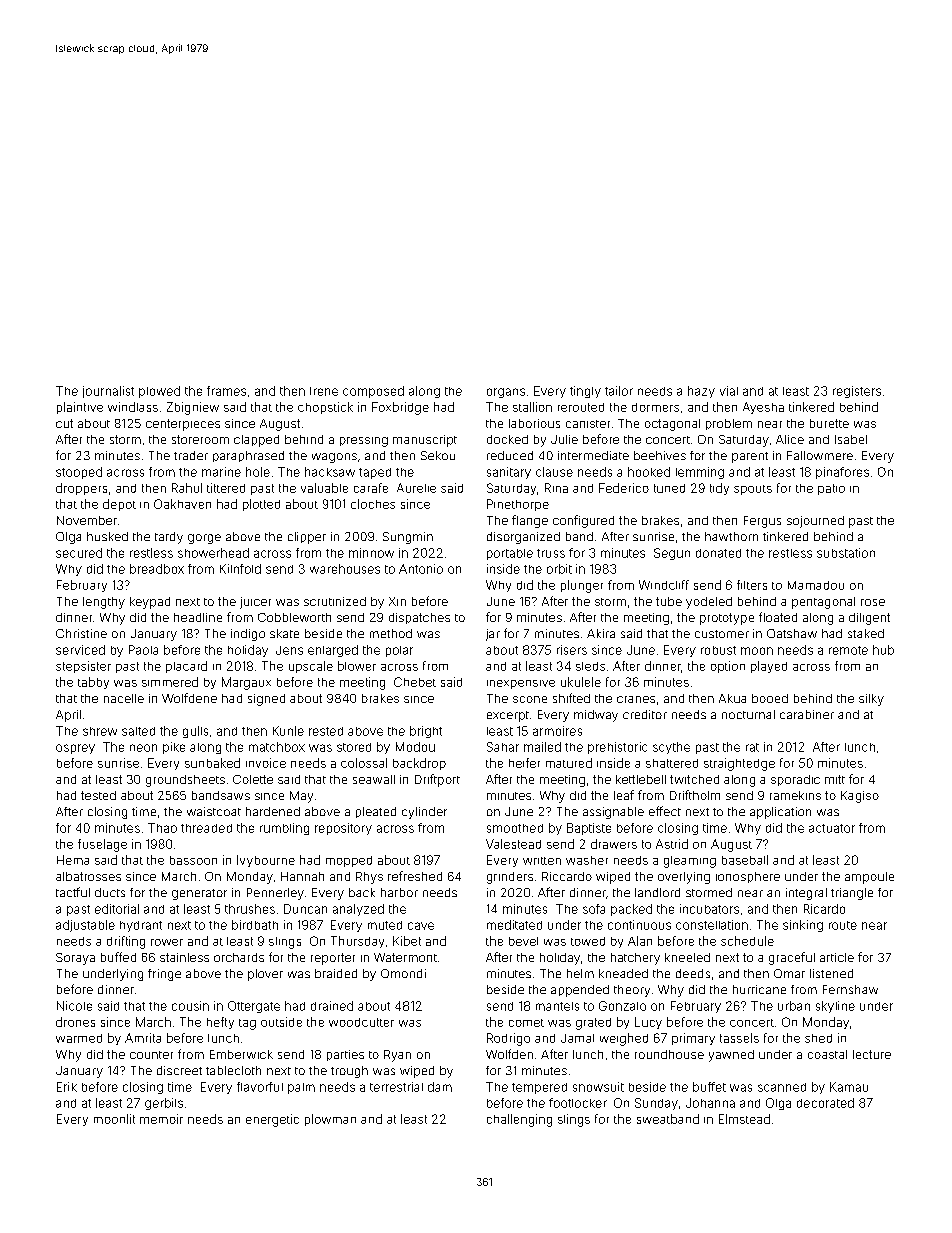  I want to click on Segun, so click(672, 554).
